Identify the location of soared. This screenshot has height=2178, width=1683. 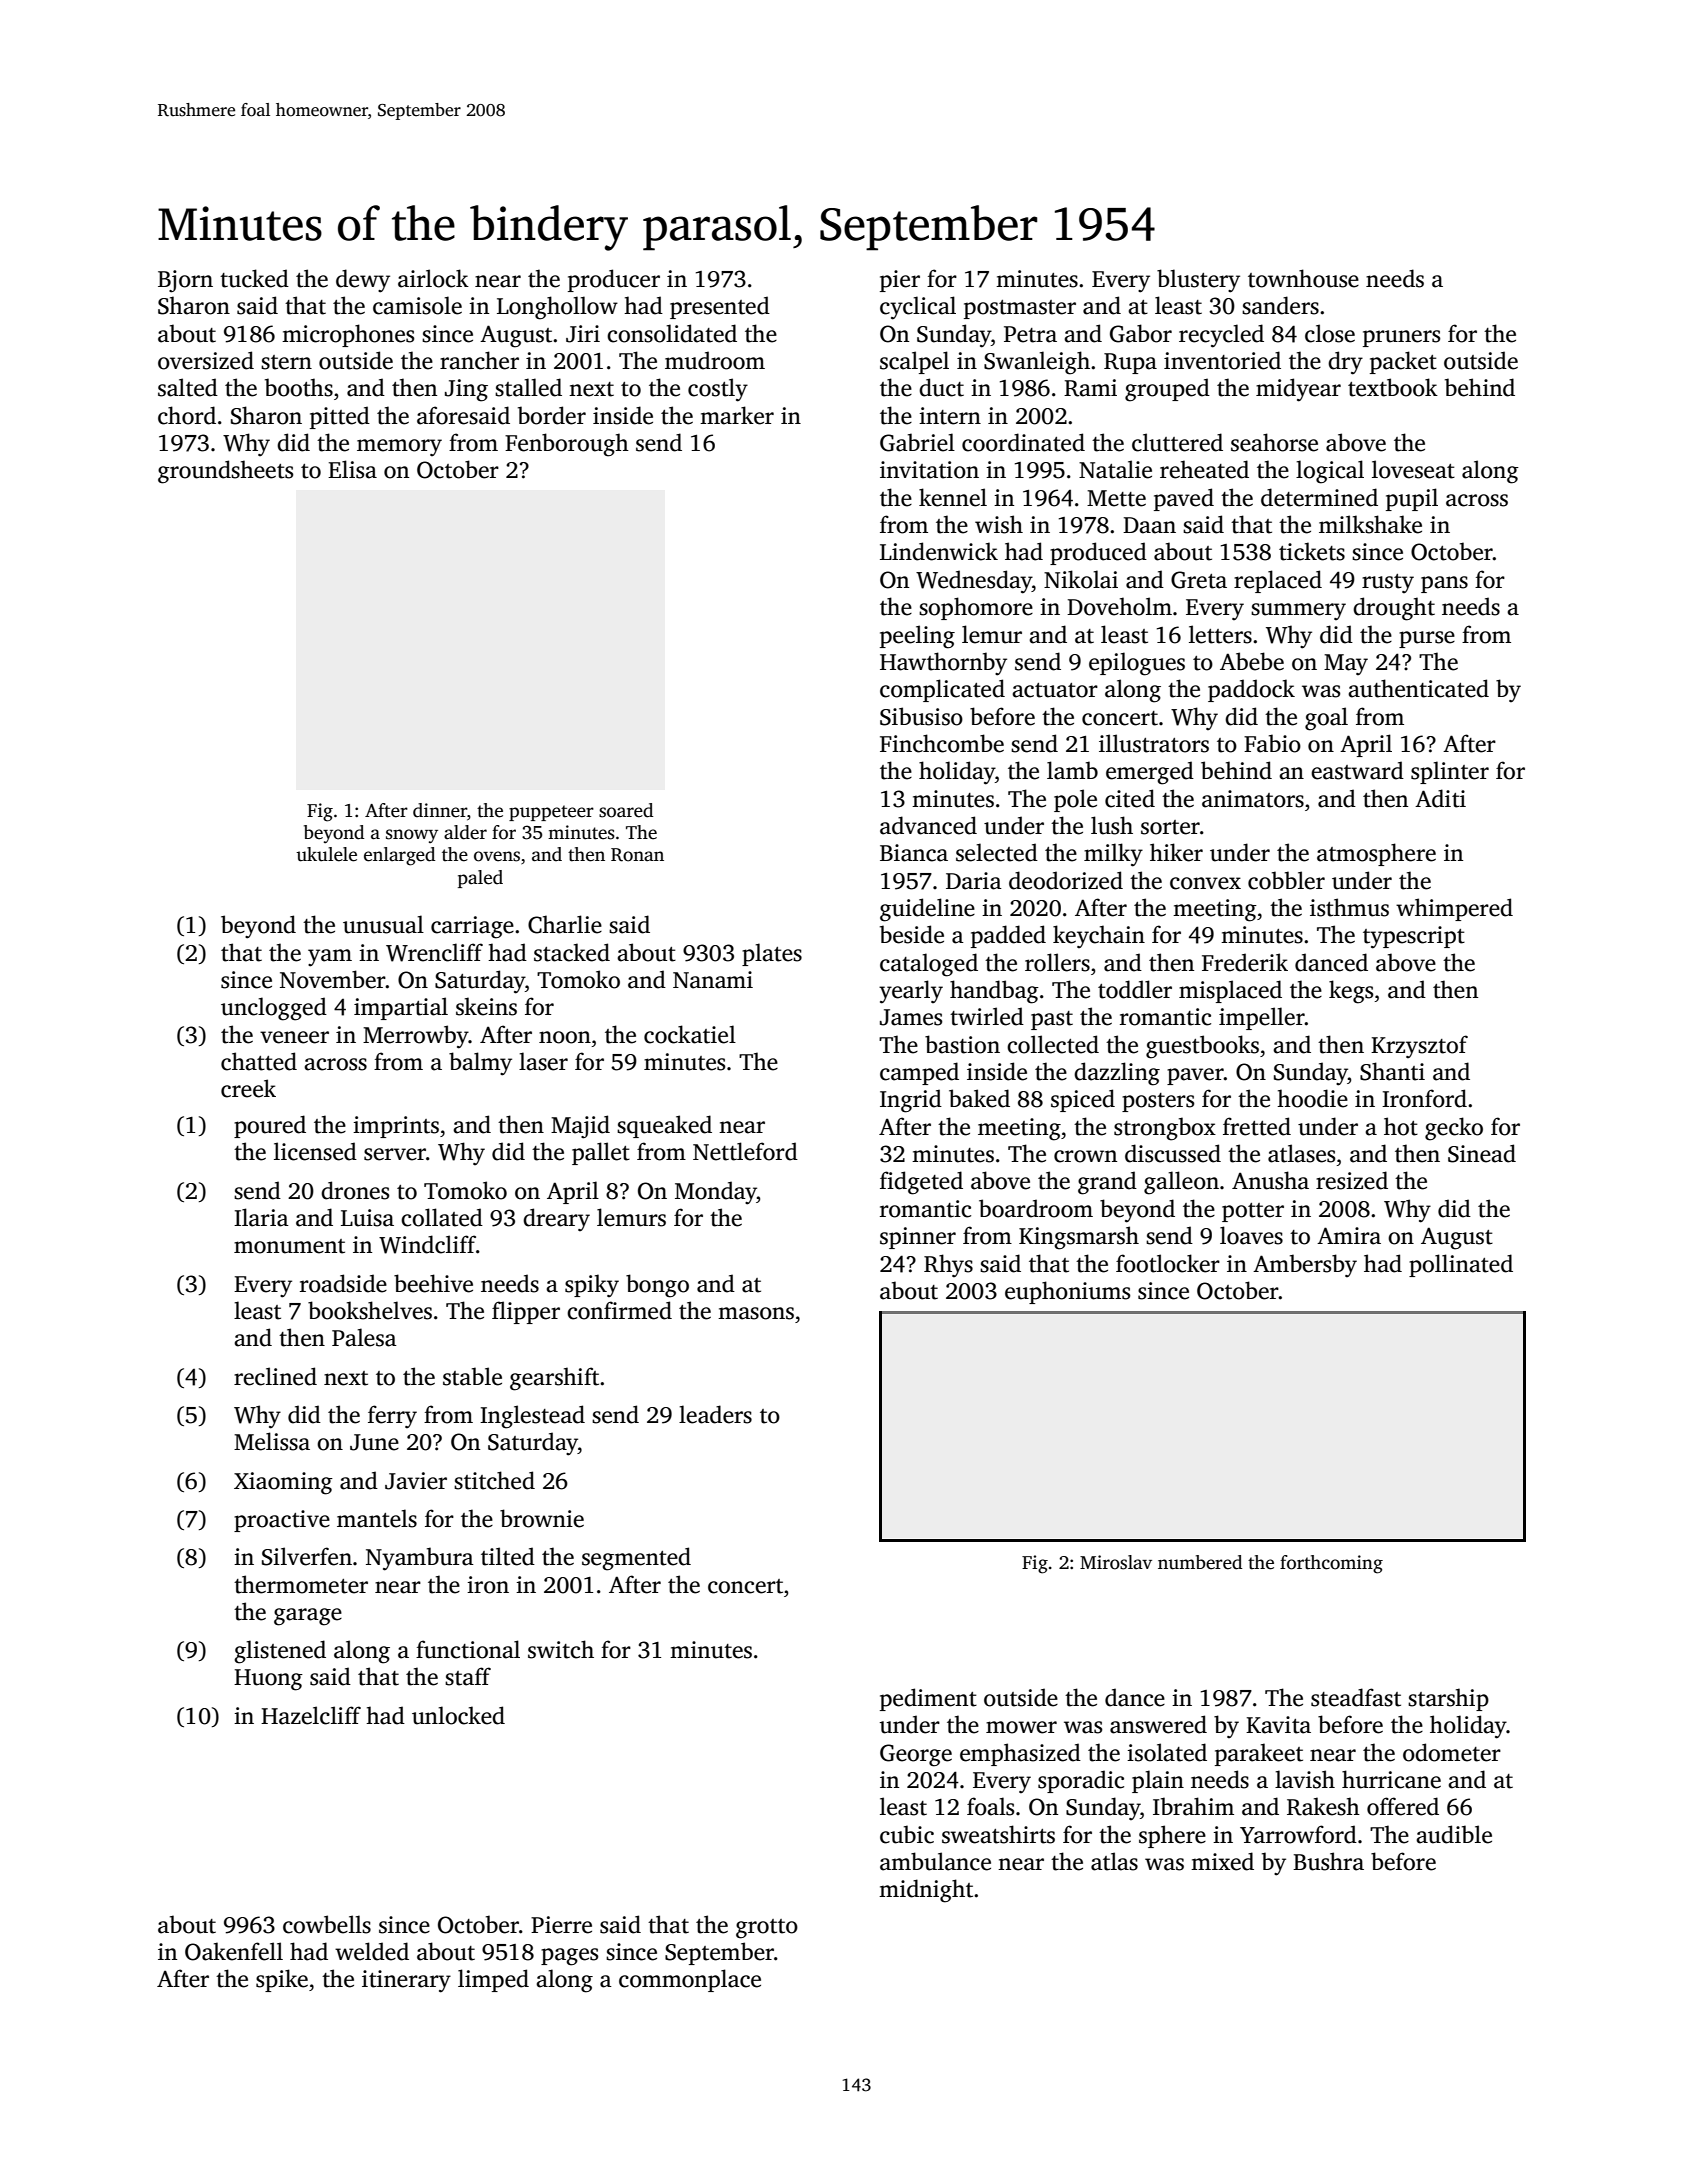
(626, 810).
